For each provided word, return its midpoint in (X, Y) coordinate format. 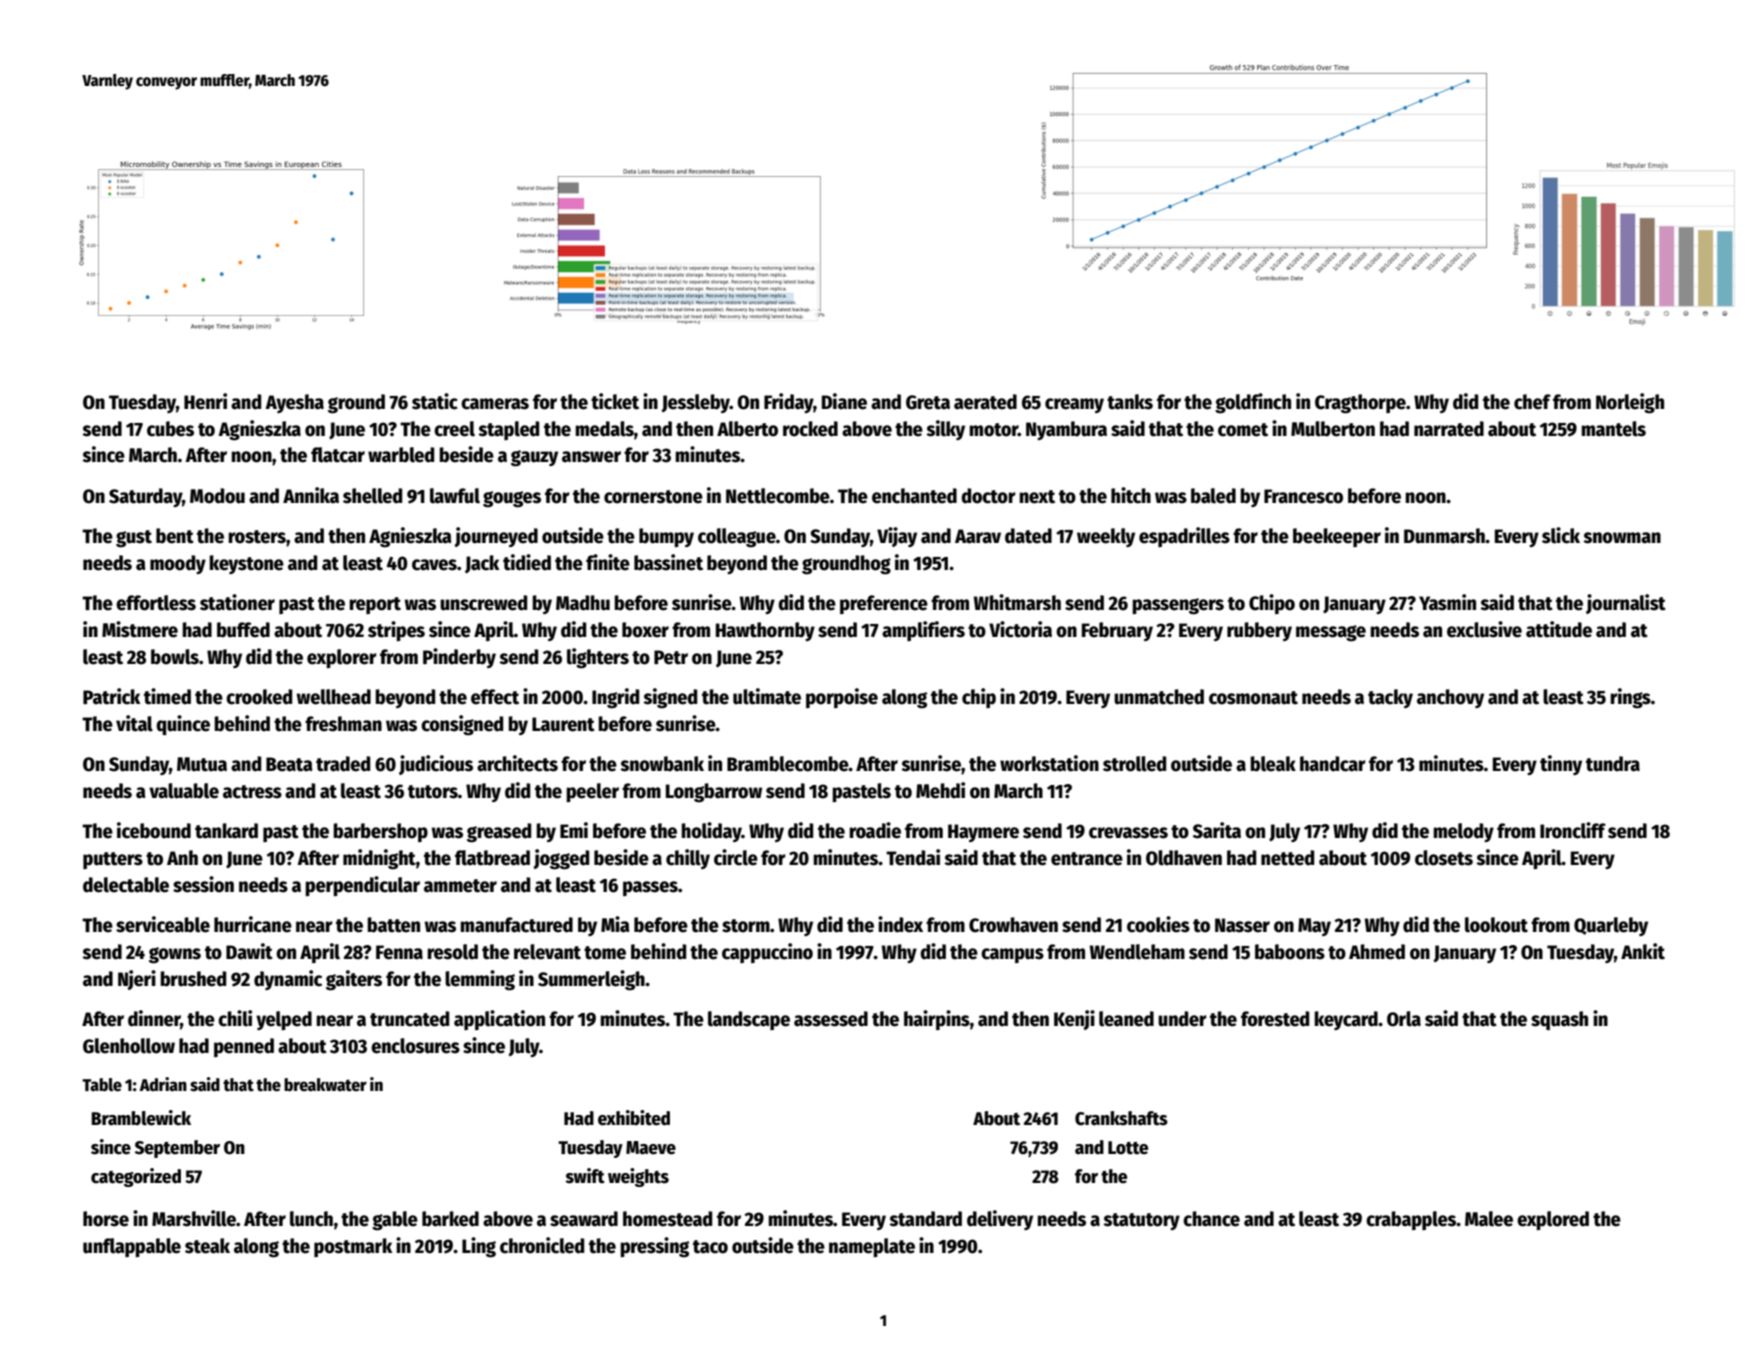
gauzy (534, 458)
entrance (1087, 859)
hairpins (937, 1020)
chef (1532, 402)
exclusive (1484, 629)
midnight (379, 859)
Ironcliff (1573, 830)
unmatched (1159, 697)
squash (1559, 1020)
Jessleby (695, 403)
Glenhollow (129, 1046)
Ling (479, 1247)
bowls (175, 657)
